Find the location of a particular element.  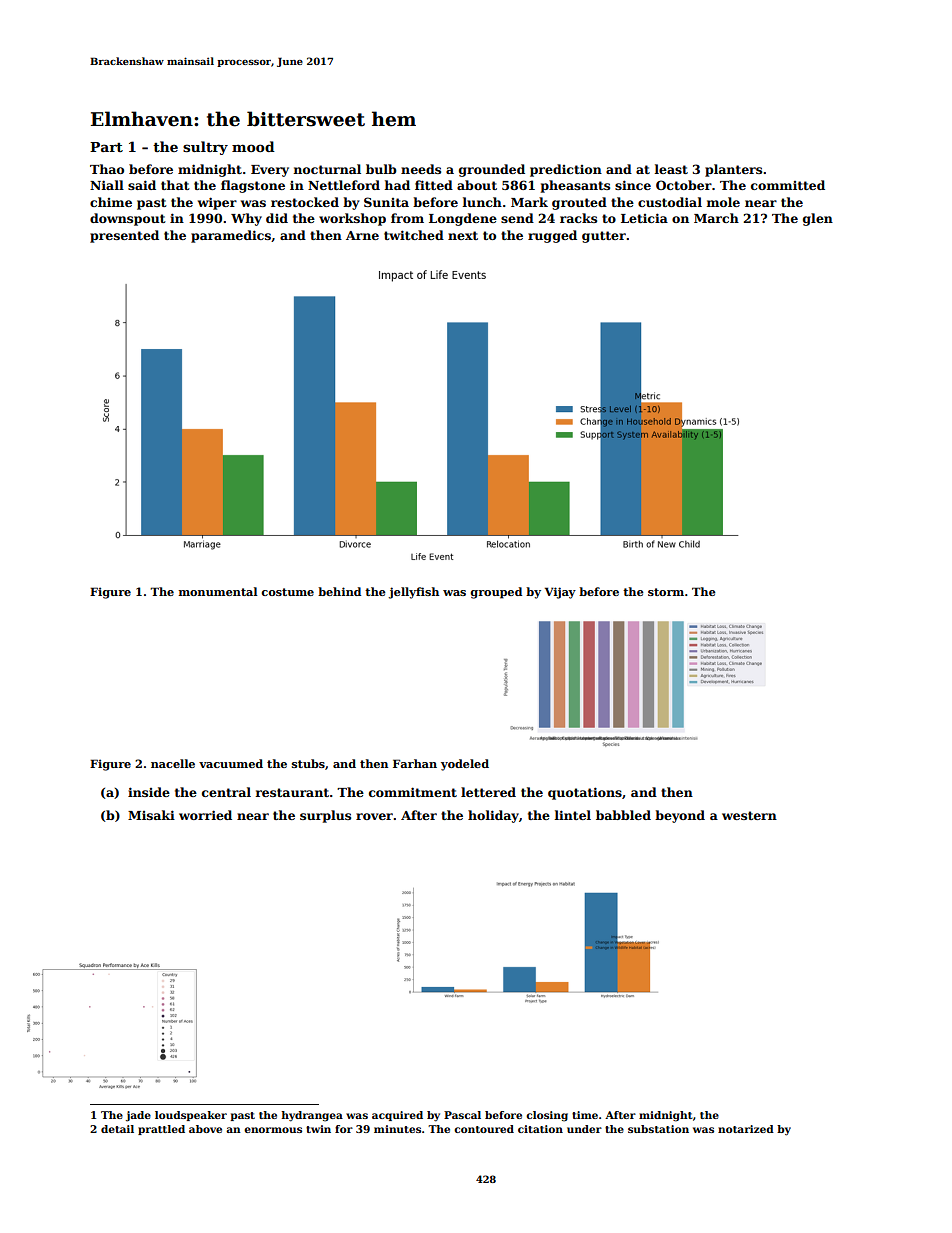

minutes is located at coordinates (397, 1129).
